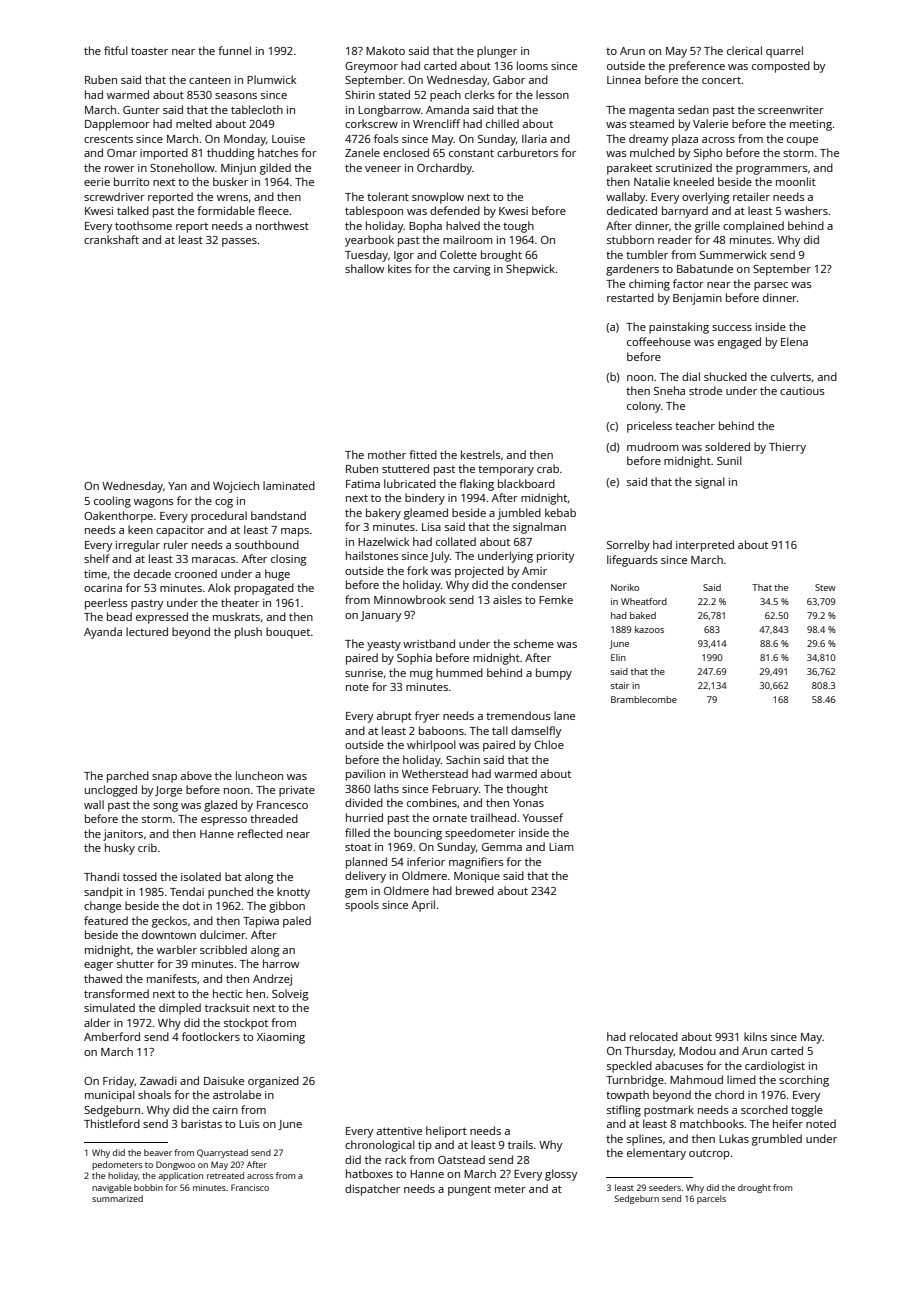 Image resolution: width=924 pixels, height=1308 pixels. What do you see at coordinates (234, 50) in the screenshot?
I see `funnel` at bounding box center [234, 50].
